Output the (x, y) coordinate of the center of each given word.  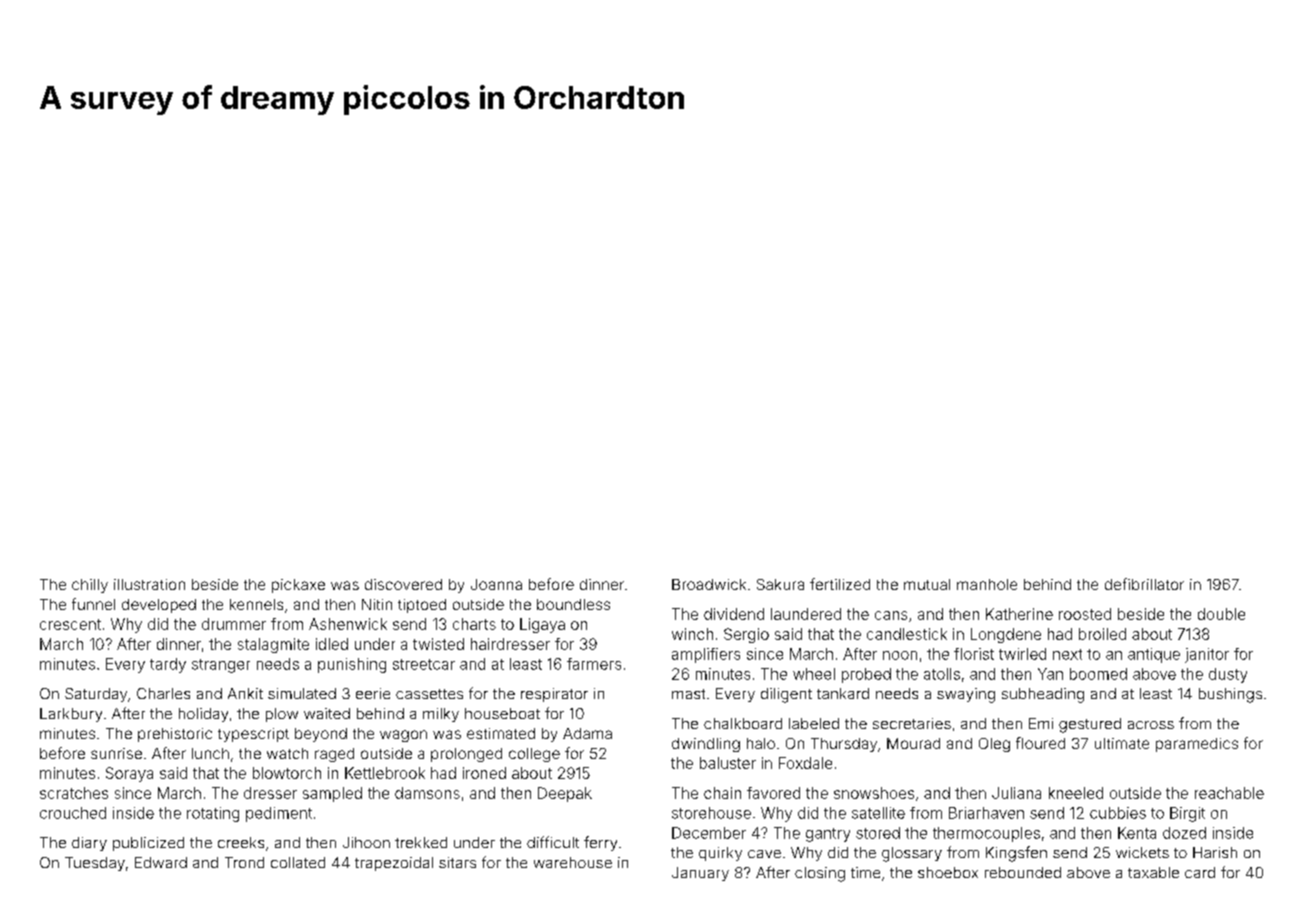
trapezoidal (394, 864)
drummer (234, 624)
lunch (210, 753)
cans (891, 615)
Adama (587, 733)
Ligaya (542, 625)
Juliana (1016, 793)
